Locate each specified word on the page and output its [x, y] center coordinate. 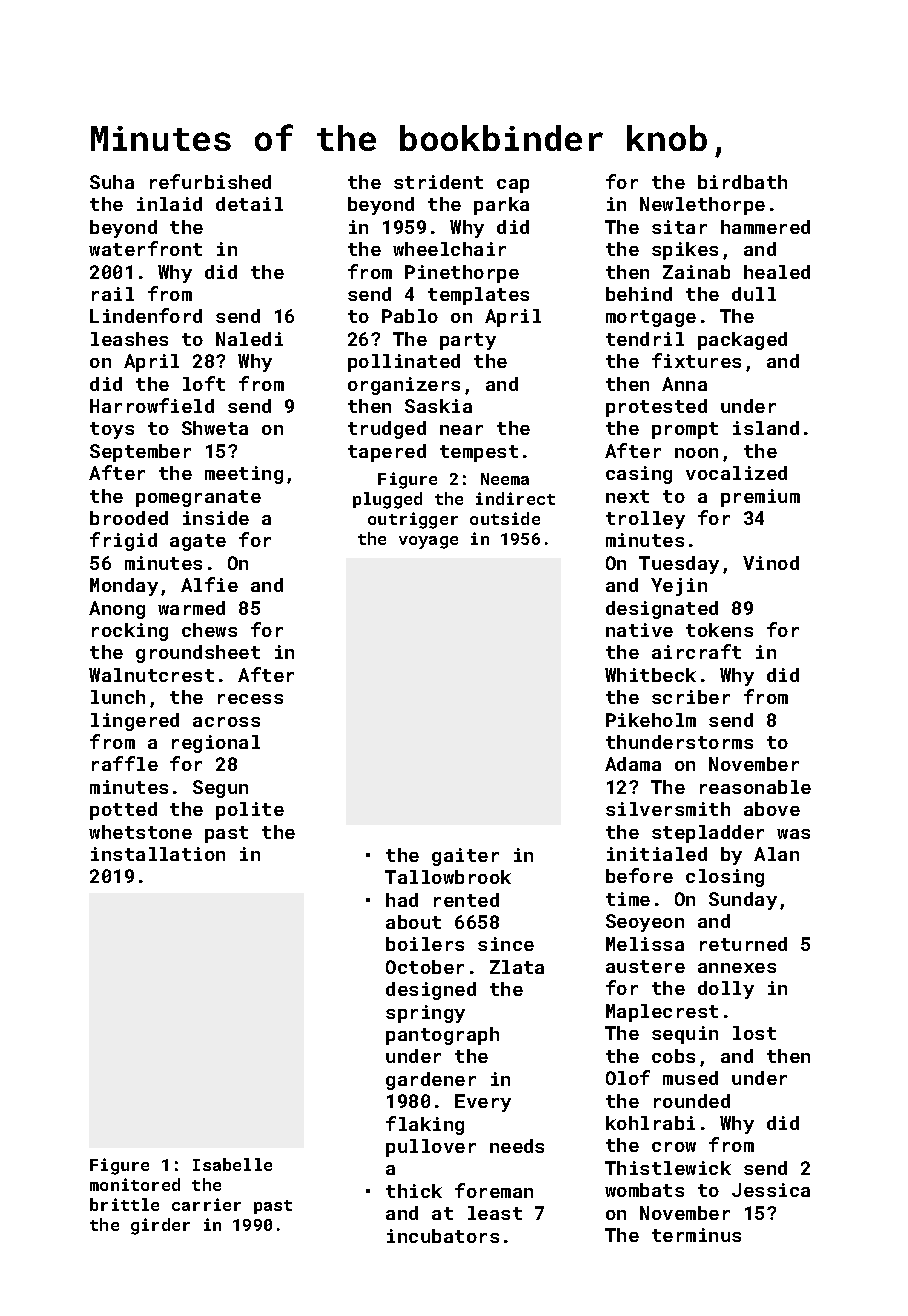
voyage [428, 542]
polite [250, 811]
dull [754, 294]
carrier [206, 1204]
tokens [719, 630]
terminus [696, 1235]
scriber [691, 697]
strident [438, 182]
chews [209, 630]
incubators [443, 1236]
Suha [112, 182]
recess [250, 699]
